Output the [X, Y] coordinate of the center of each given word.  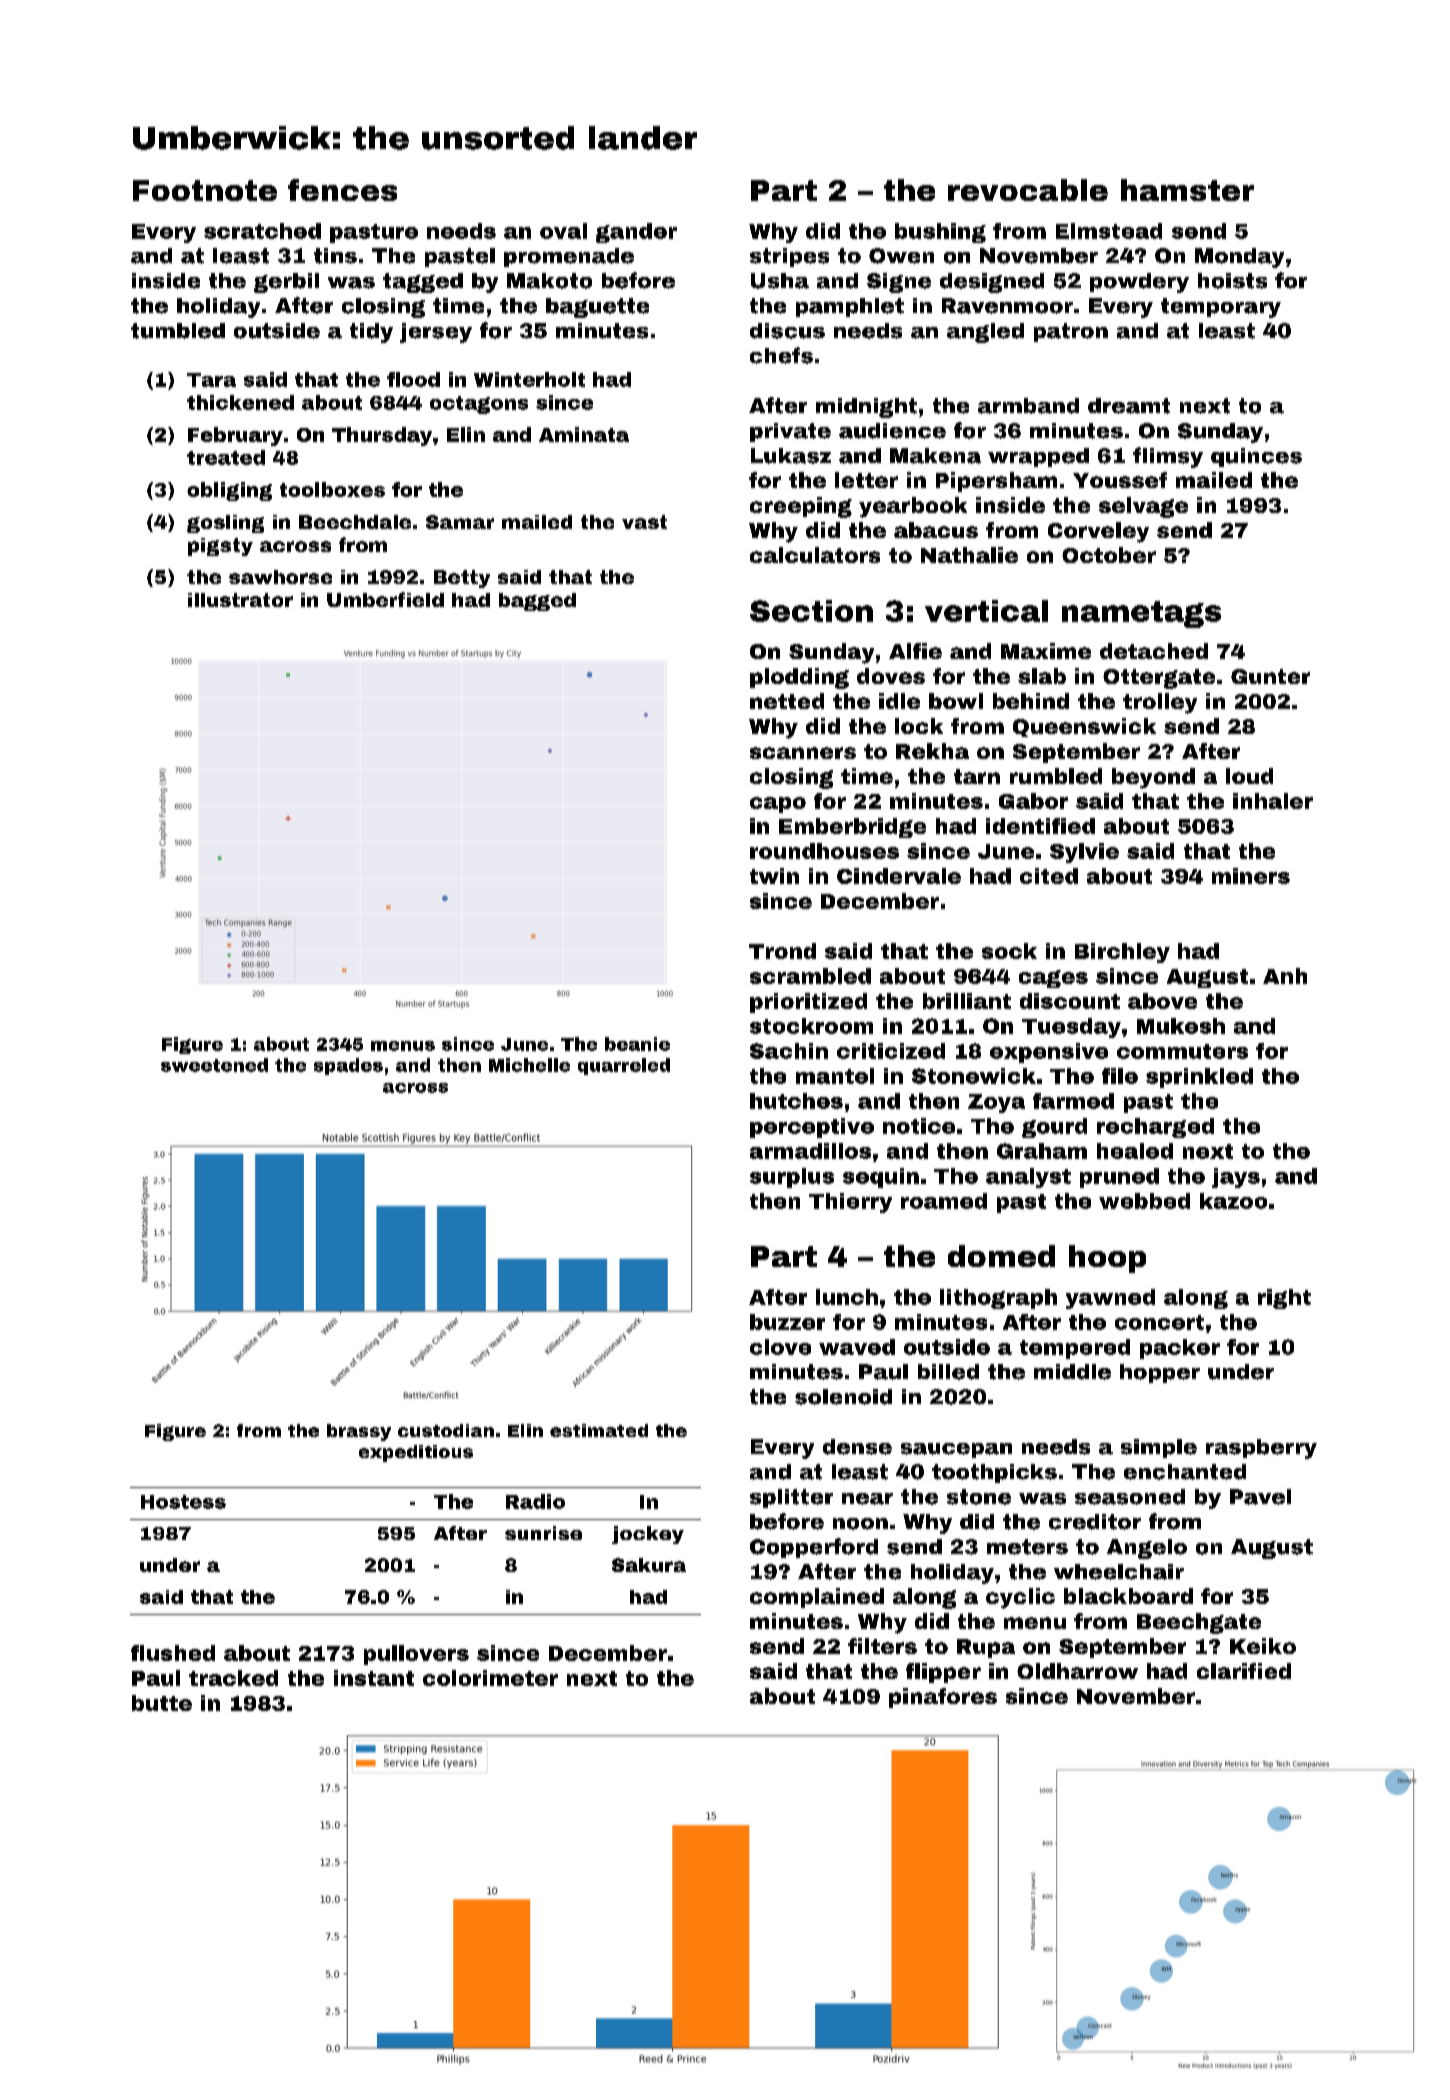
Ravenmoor [1007, 306]
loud [1249, 776]
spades [348, 1066]
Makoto [549, 281]
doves [891, 676]
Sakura [649, 1565]
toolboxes [332, 489]
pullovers [416, 1655]
